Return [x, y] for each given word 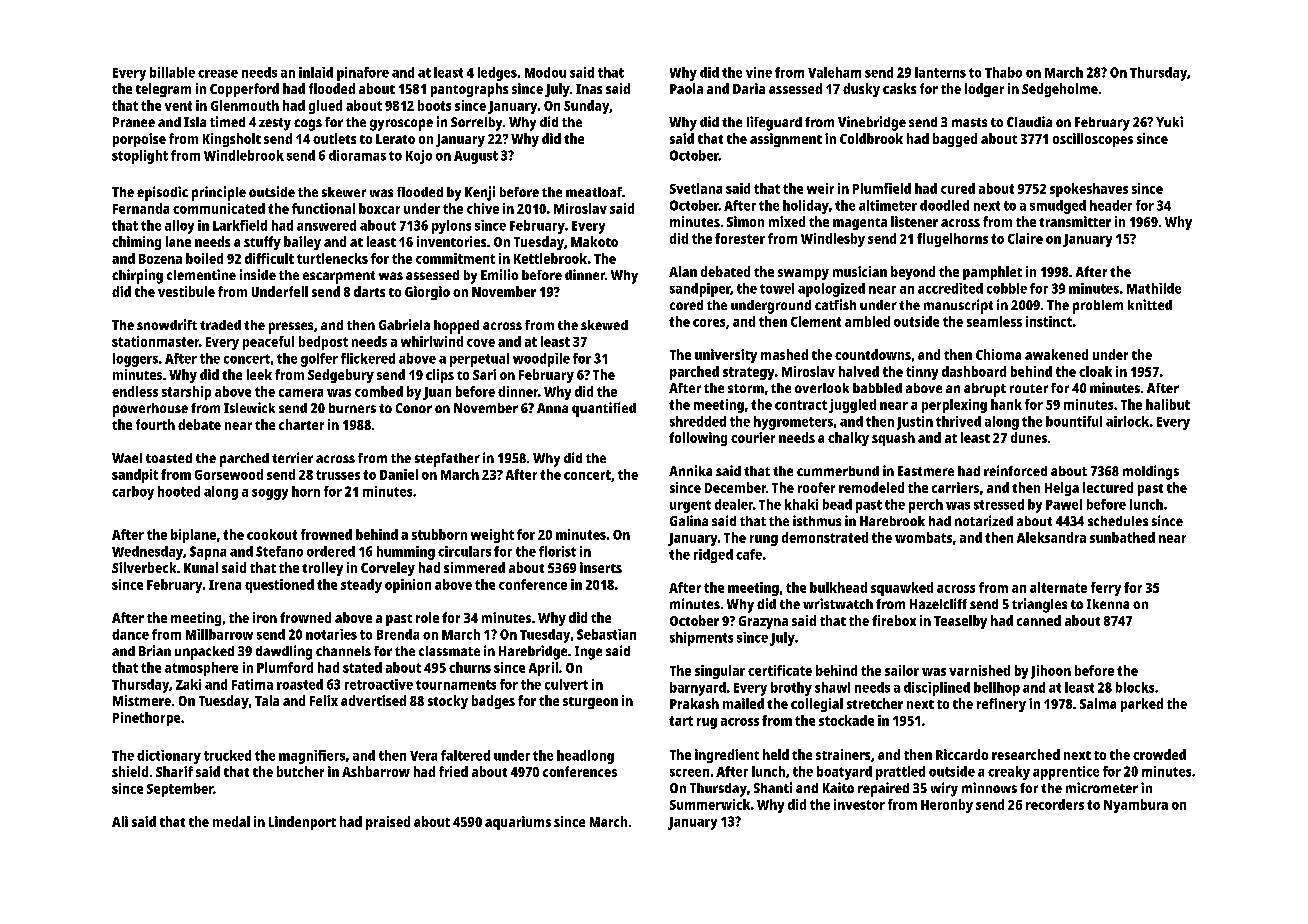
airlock [1127, 421]
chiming [136, 243]
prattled [900, 773]
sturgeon [590, 703]
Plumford [285, 667]
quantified [604, 409]
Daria [749, 88]
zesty [275, 124]
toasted [169, 458]
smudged [1058, 207]
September [180, 790]
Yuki [1169, 121]
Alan [683, 271]
